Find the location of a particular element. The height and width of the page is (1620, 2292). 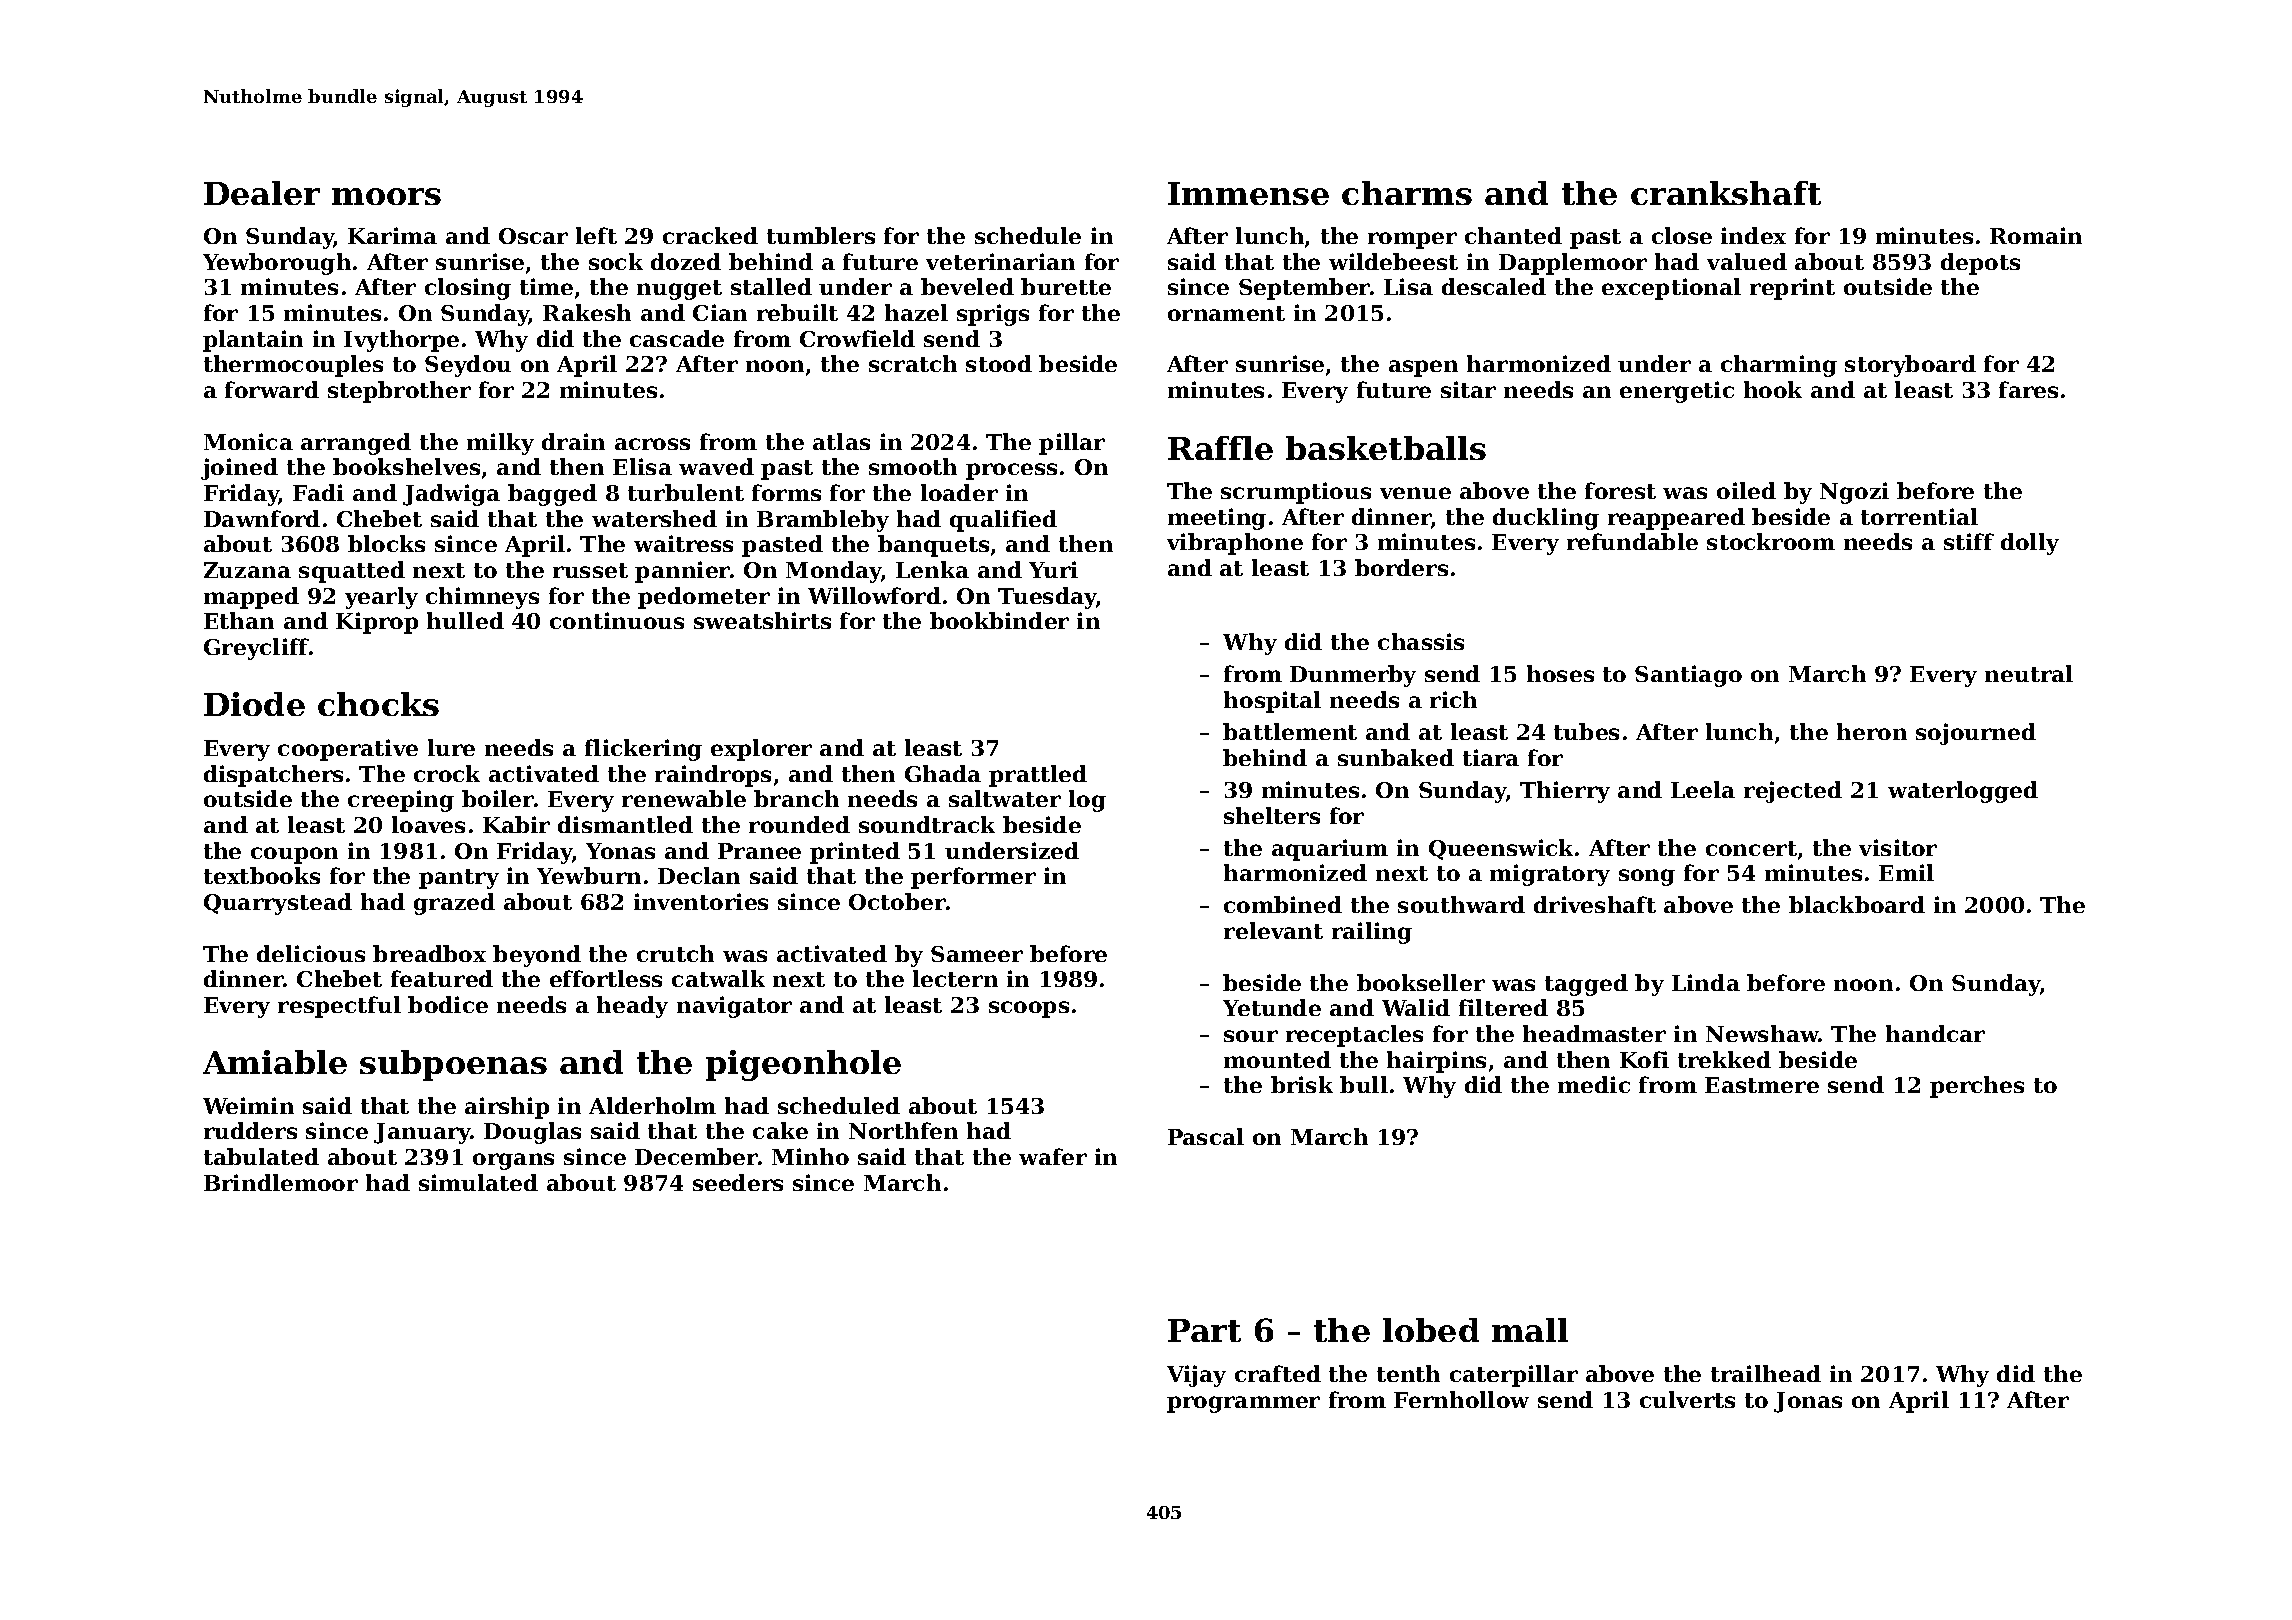

programmer is located at coordinates (1243, 1404).
